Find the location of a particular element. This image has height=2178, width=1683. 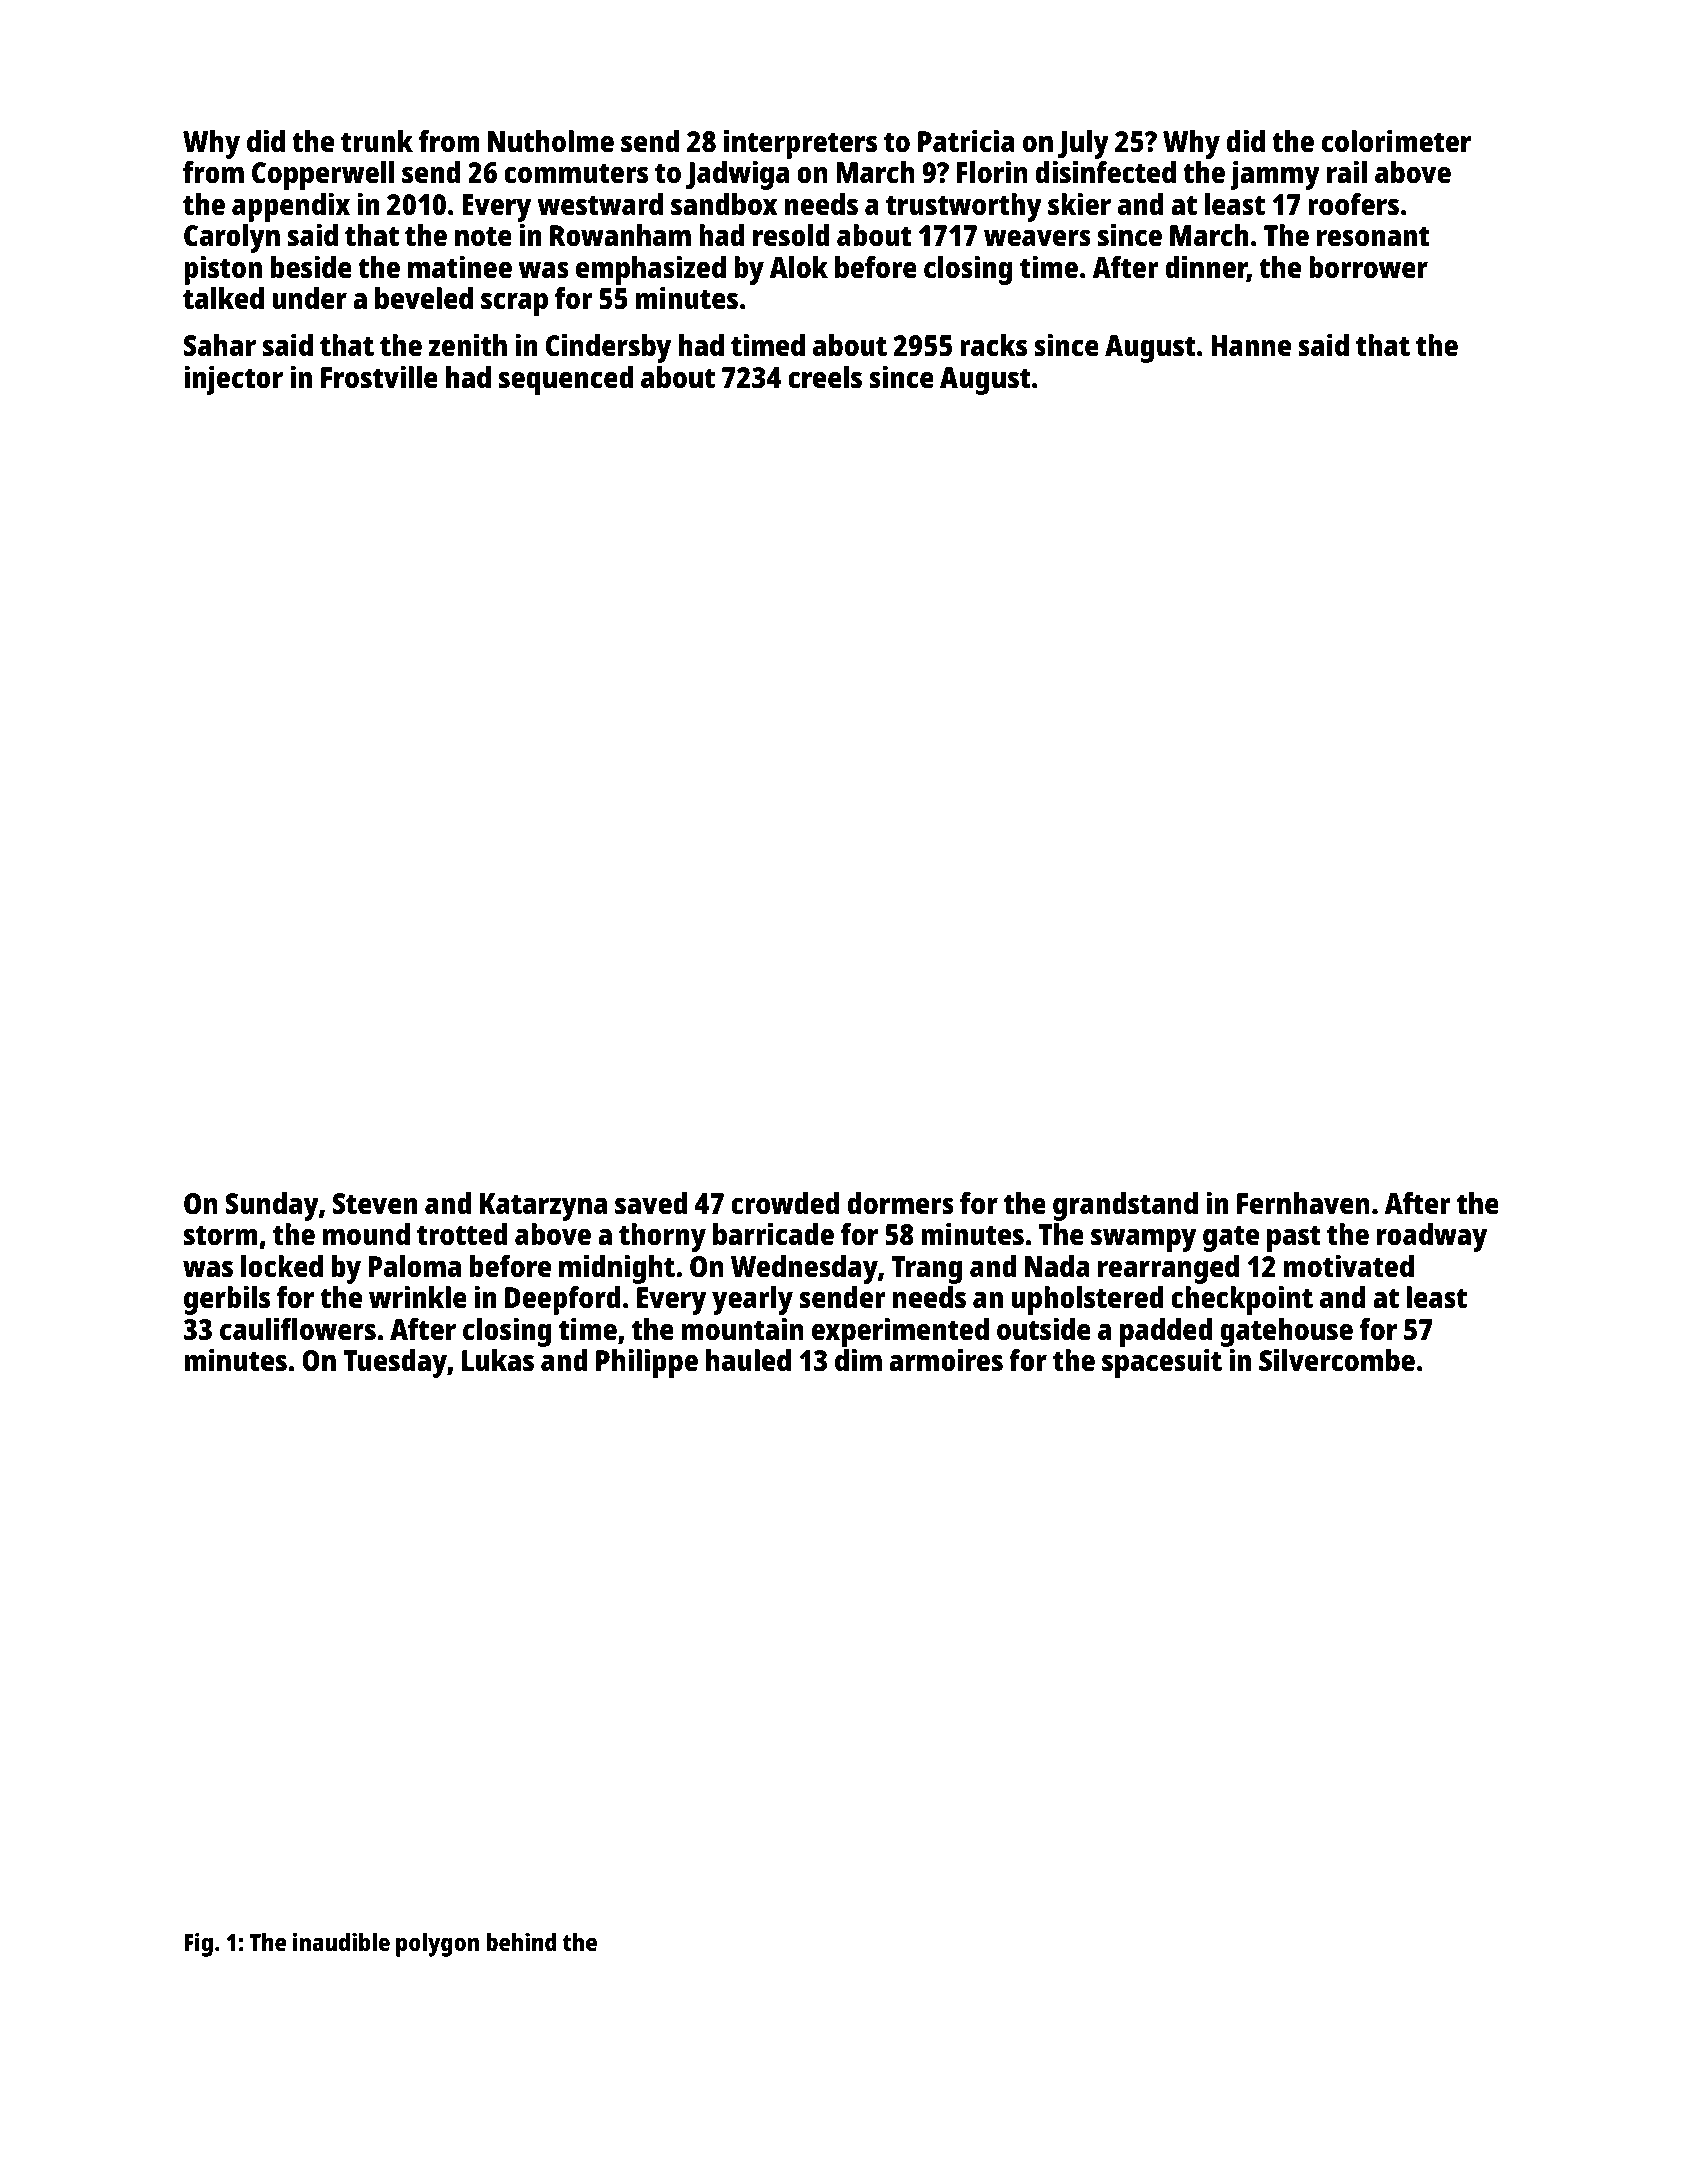

roadway is located at coordinates (1432, 1237).
